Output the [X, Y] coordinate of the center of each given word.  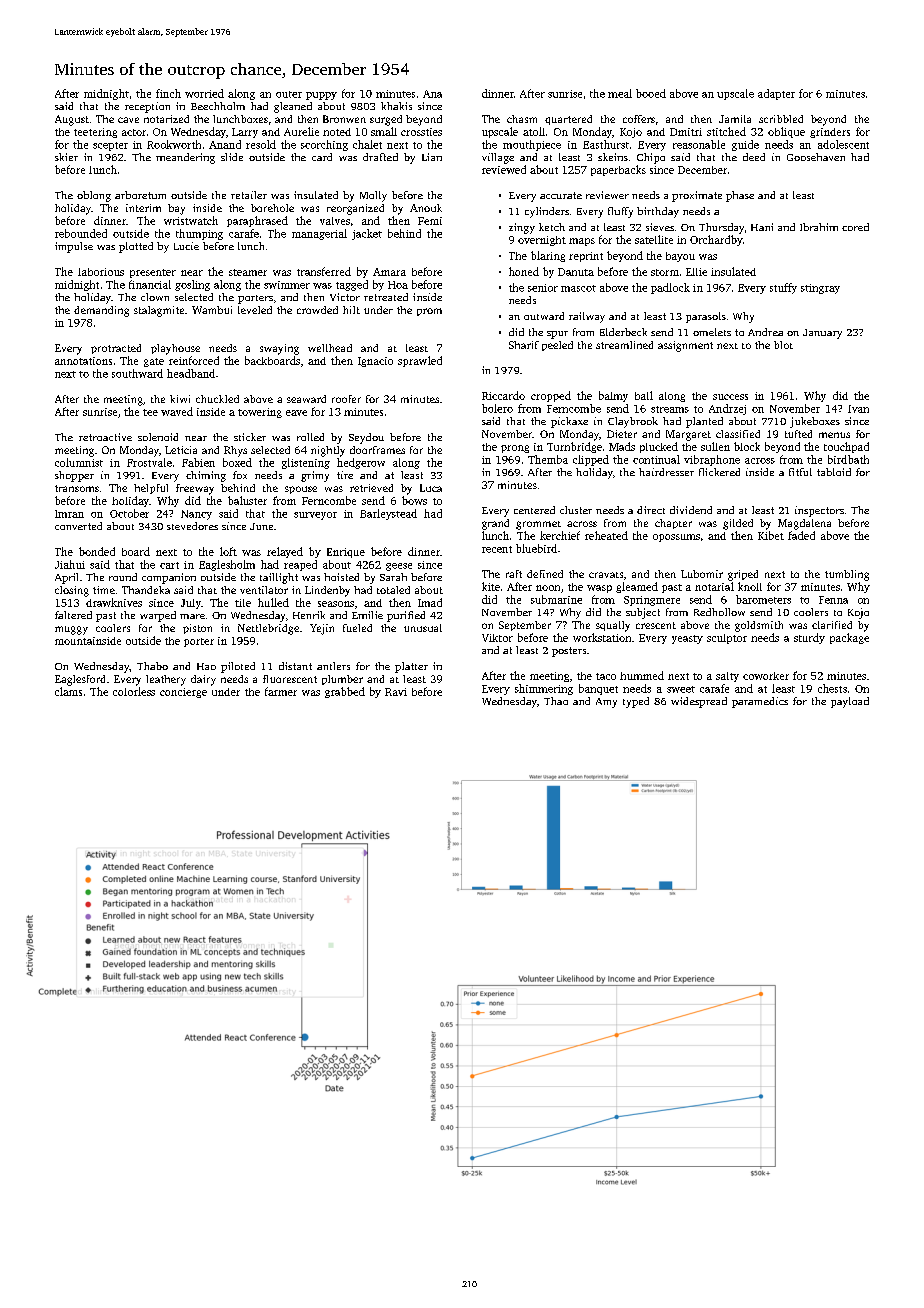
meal [620, 93]
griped [743, 575]
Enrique [346, 553]
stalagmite [159, 311]
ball [644, 395]
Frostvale [149, 462]
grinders [830, 133]
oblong [94, 196]
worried [204, 93]
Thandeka [146, 590]
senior [543, 288]
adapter [776, 94]
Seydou [366, 438]
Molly [373, 196]
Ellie [696, 272]
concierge [183, 693]
